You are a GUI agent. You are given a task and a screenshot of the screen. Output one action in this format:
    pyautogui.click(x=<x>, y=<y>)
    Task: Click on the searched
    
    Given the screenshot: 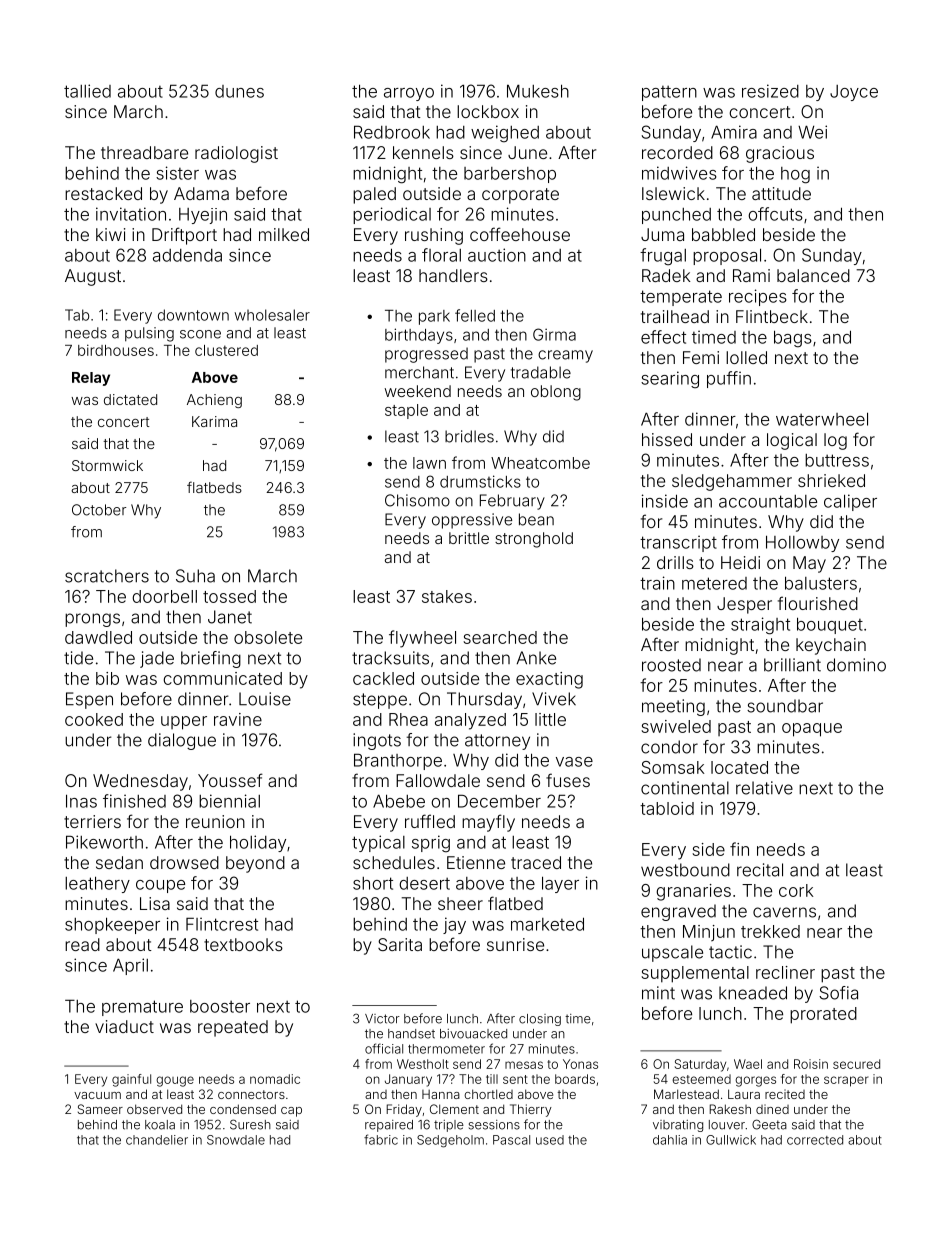 What is the action you would take?
    pyautogui.click(x=500, y=637)
